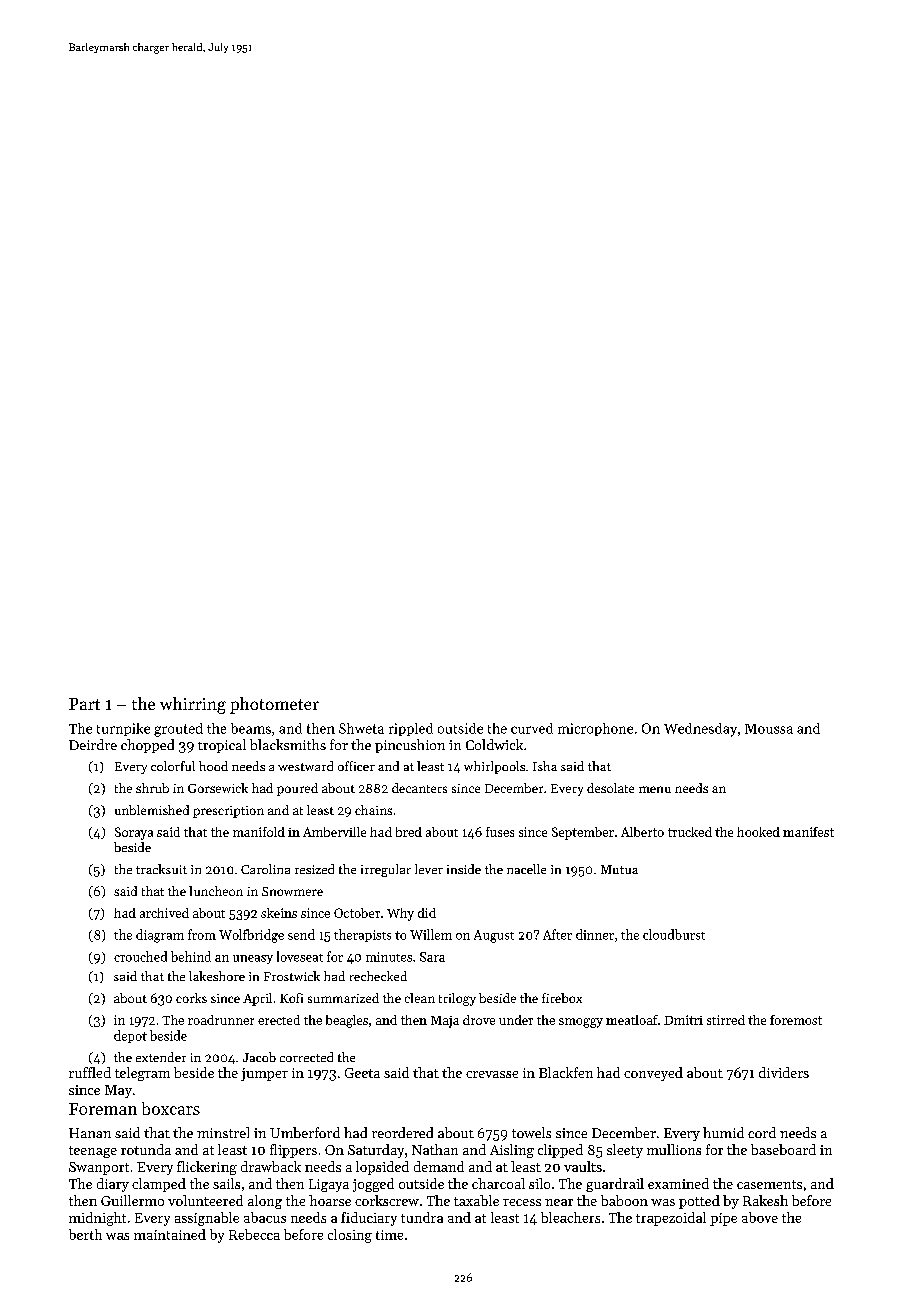 Image resolution: width=908 pixels, height=1316 pixels. I want to click on curved, so click(532, 728).
